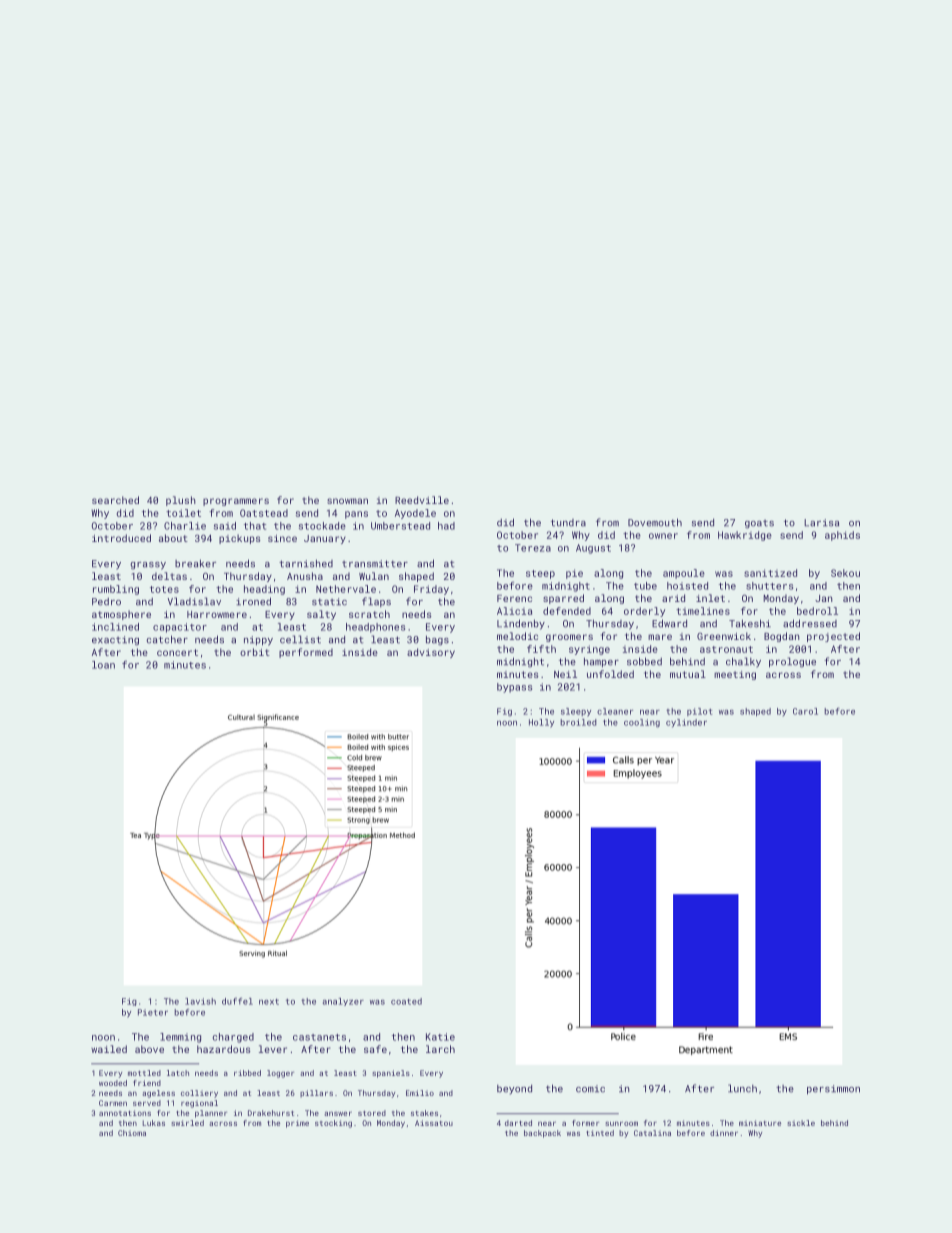 This document has width=952, height=1233. What do you see at coordinates (760, 1123) in the document?
I see `miniature` at bounding box center [760, 1123].
